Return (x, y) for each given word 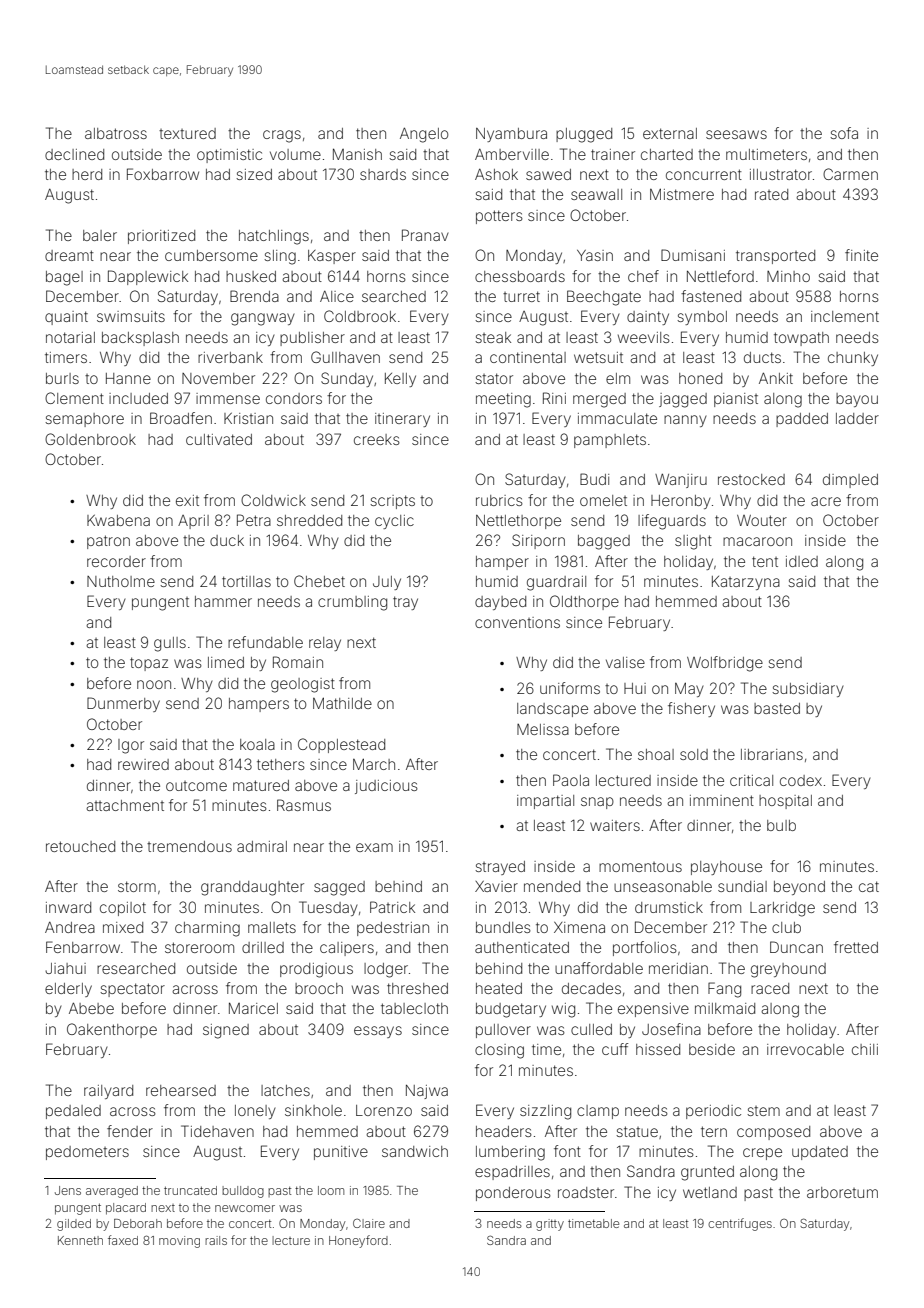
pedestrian (393, 929)
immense (228, 398)
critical (751, 780)
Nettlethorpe (518, 522)
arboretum (842, 1192)
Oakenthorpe (112, 1030)
